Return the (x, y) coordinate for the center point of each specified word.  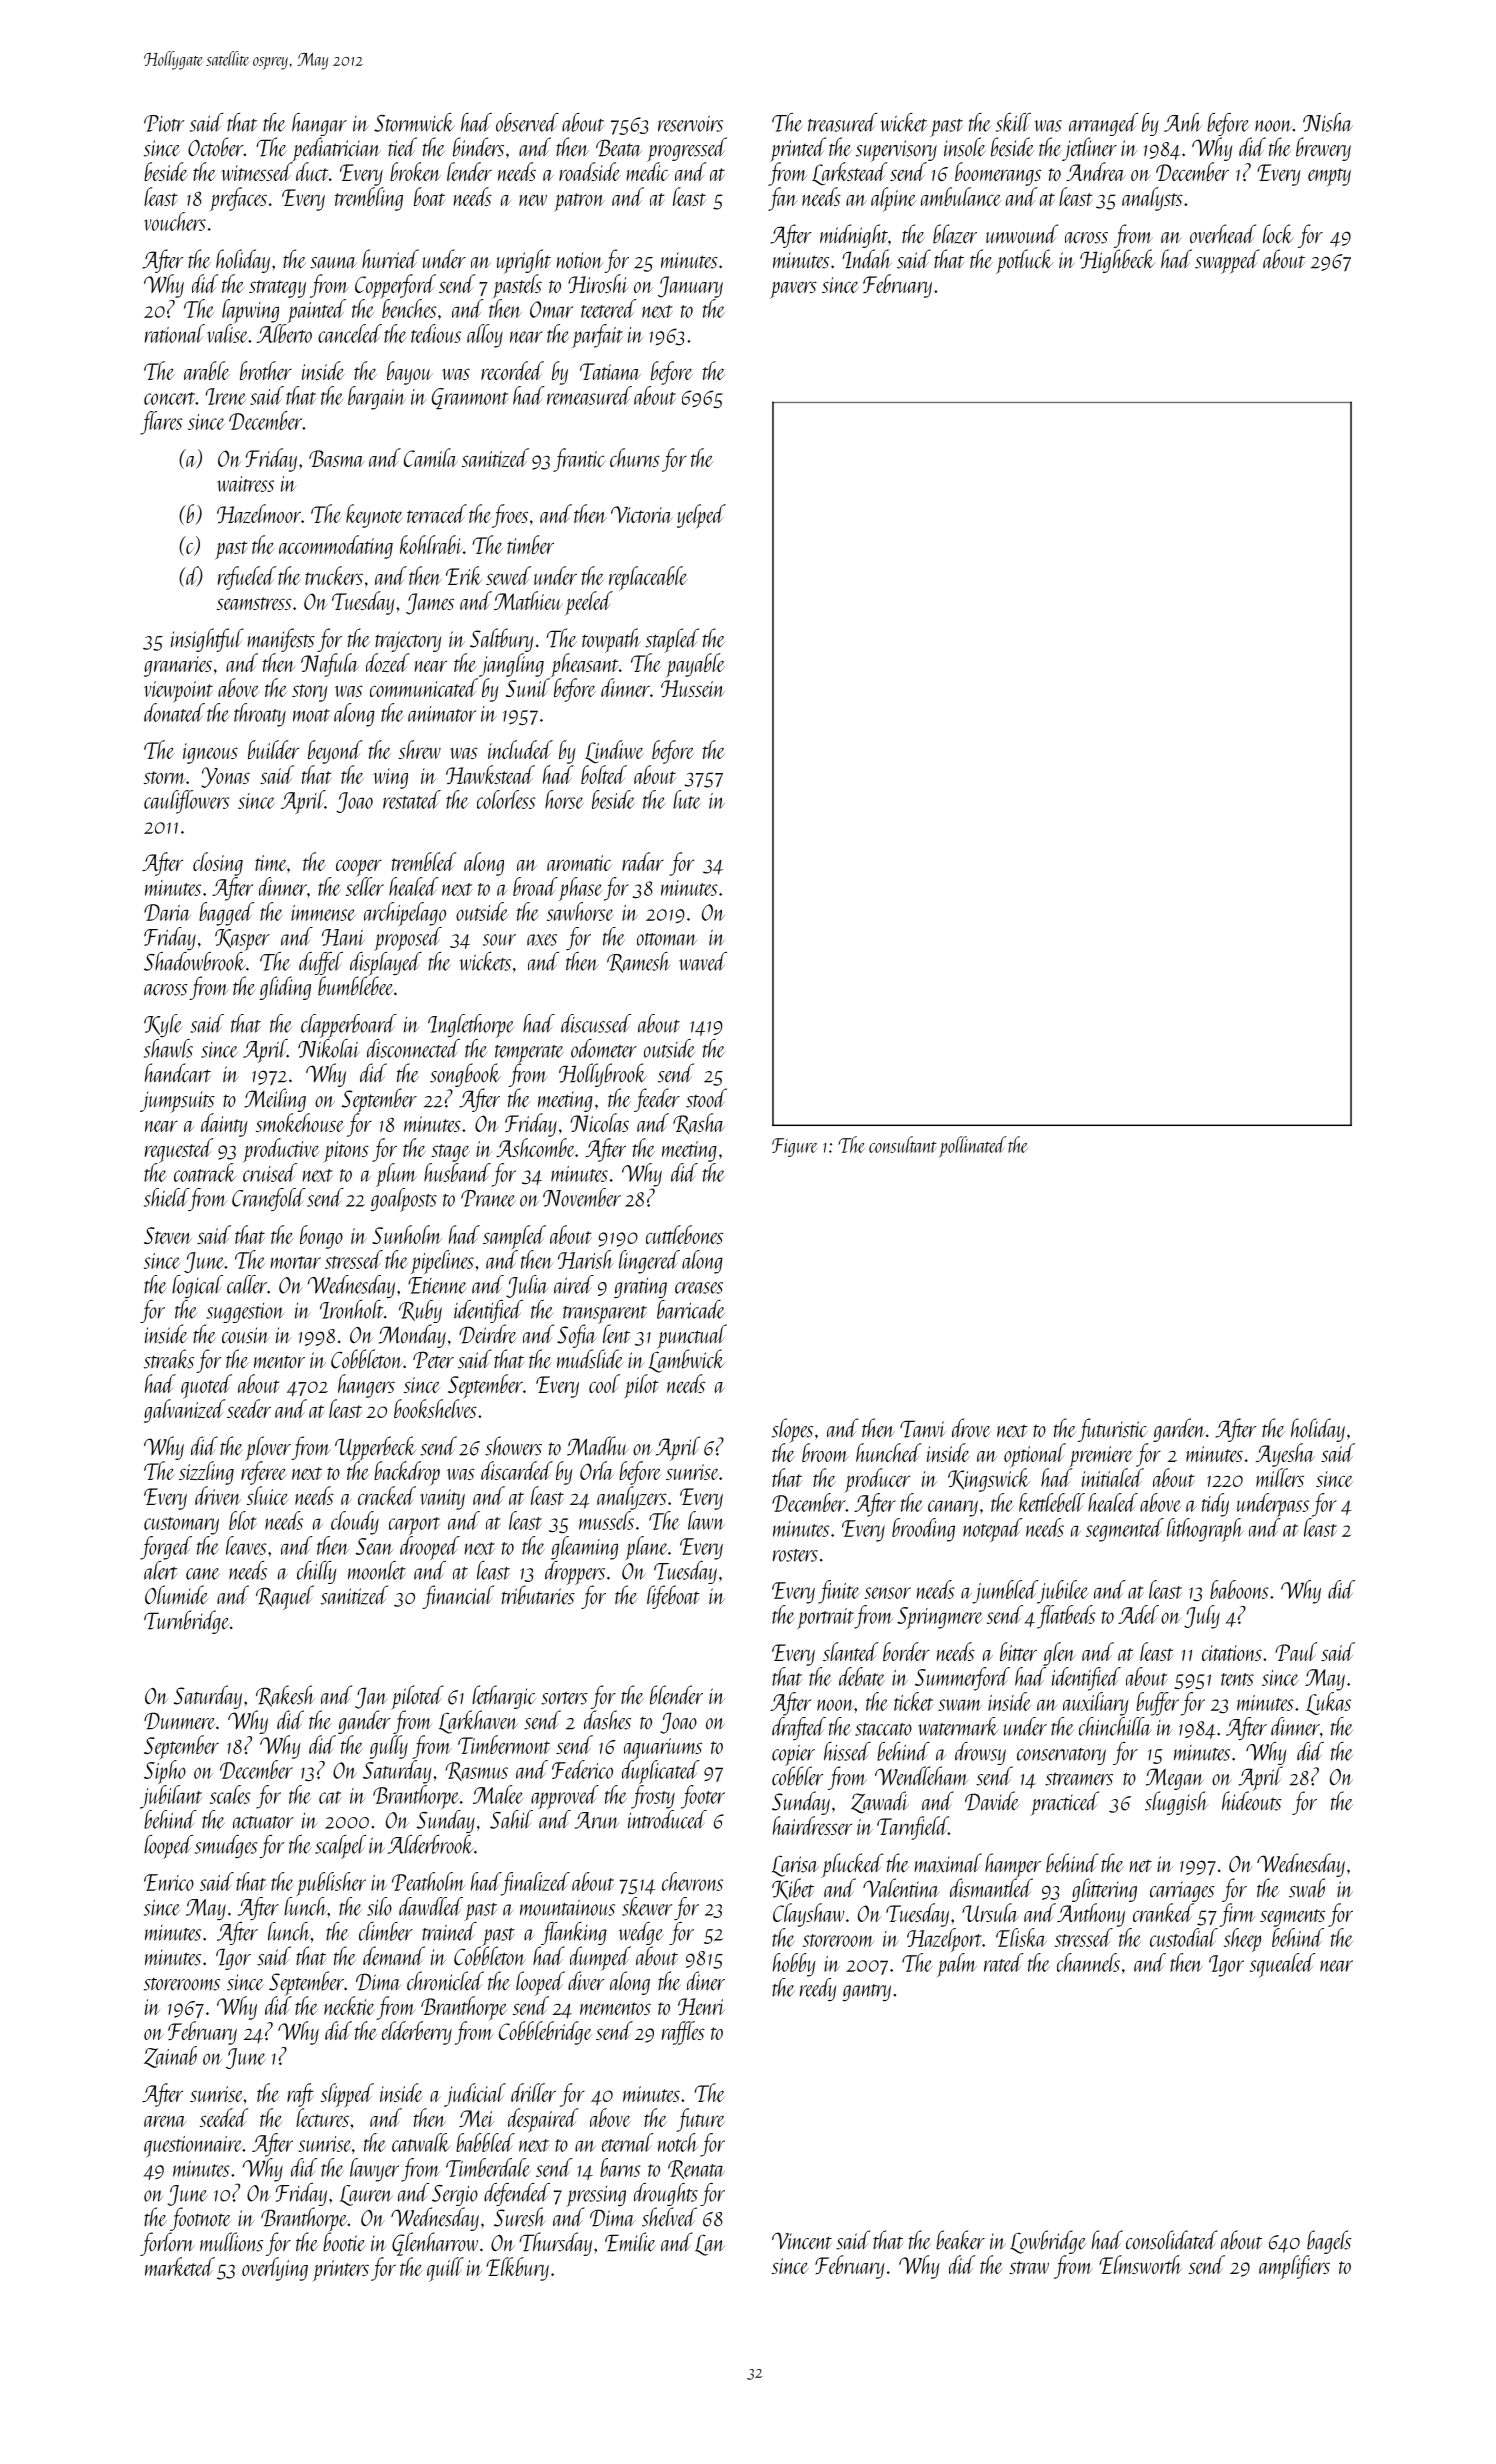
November (582, 1197)
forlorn (167, 2244)
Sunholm (407, 1234)
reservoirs (690, 124)
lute (687, 799)
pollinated (973, 1146)
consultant (903, 1144)
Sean (374, 1546)
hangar (319, 124)
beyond (335, 752)
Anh (1182, 122)
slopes (792, 1430)
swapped (1227, 261)
